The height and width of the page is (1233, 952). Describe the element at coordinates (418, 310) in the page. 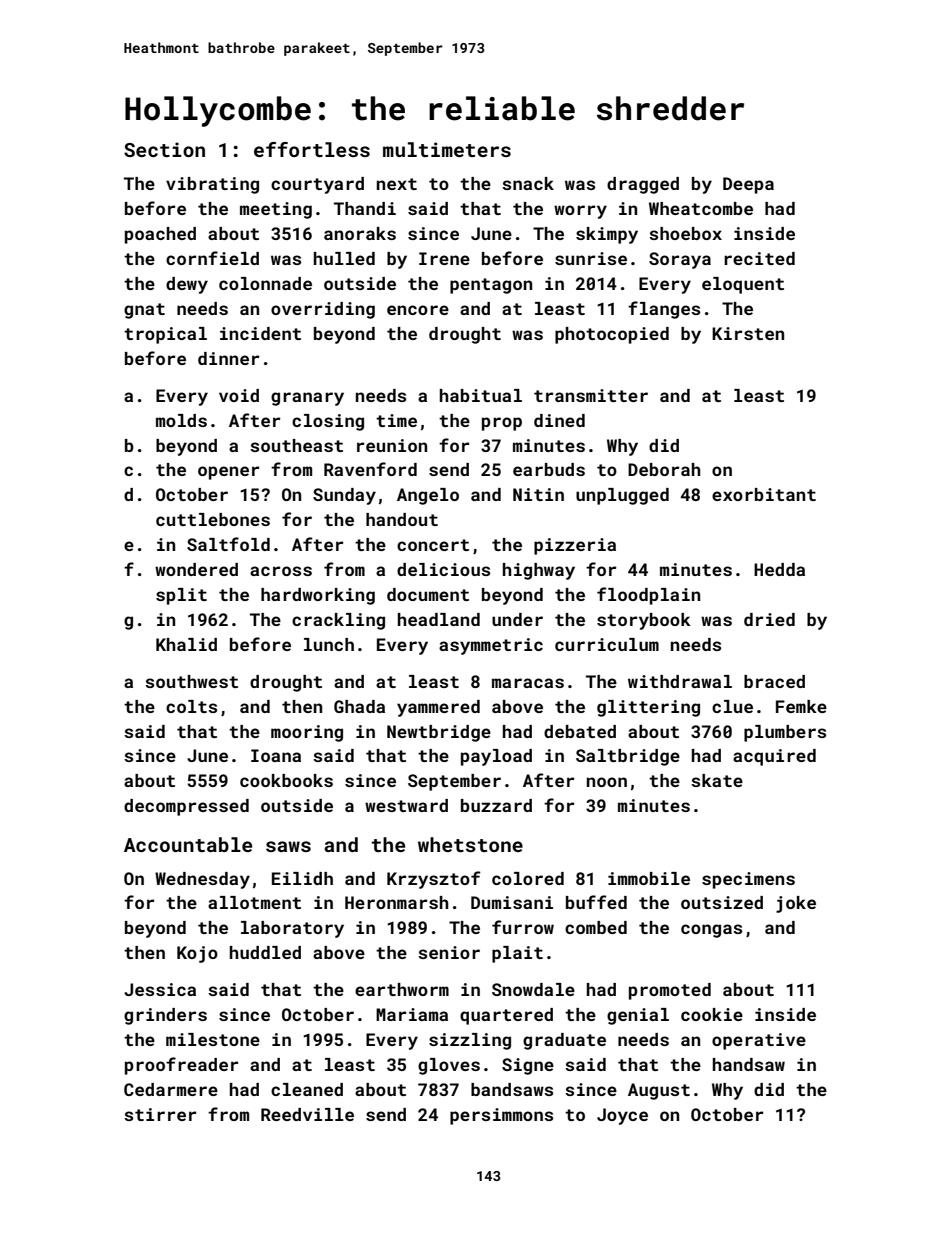

I see `encore` at that location.
